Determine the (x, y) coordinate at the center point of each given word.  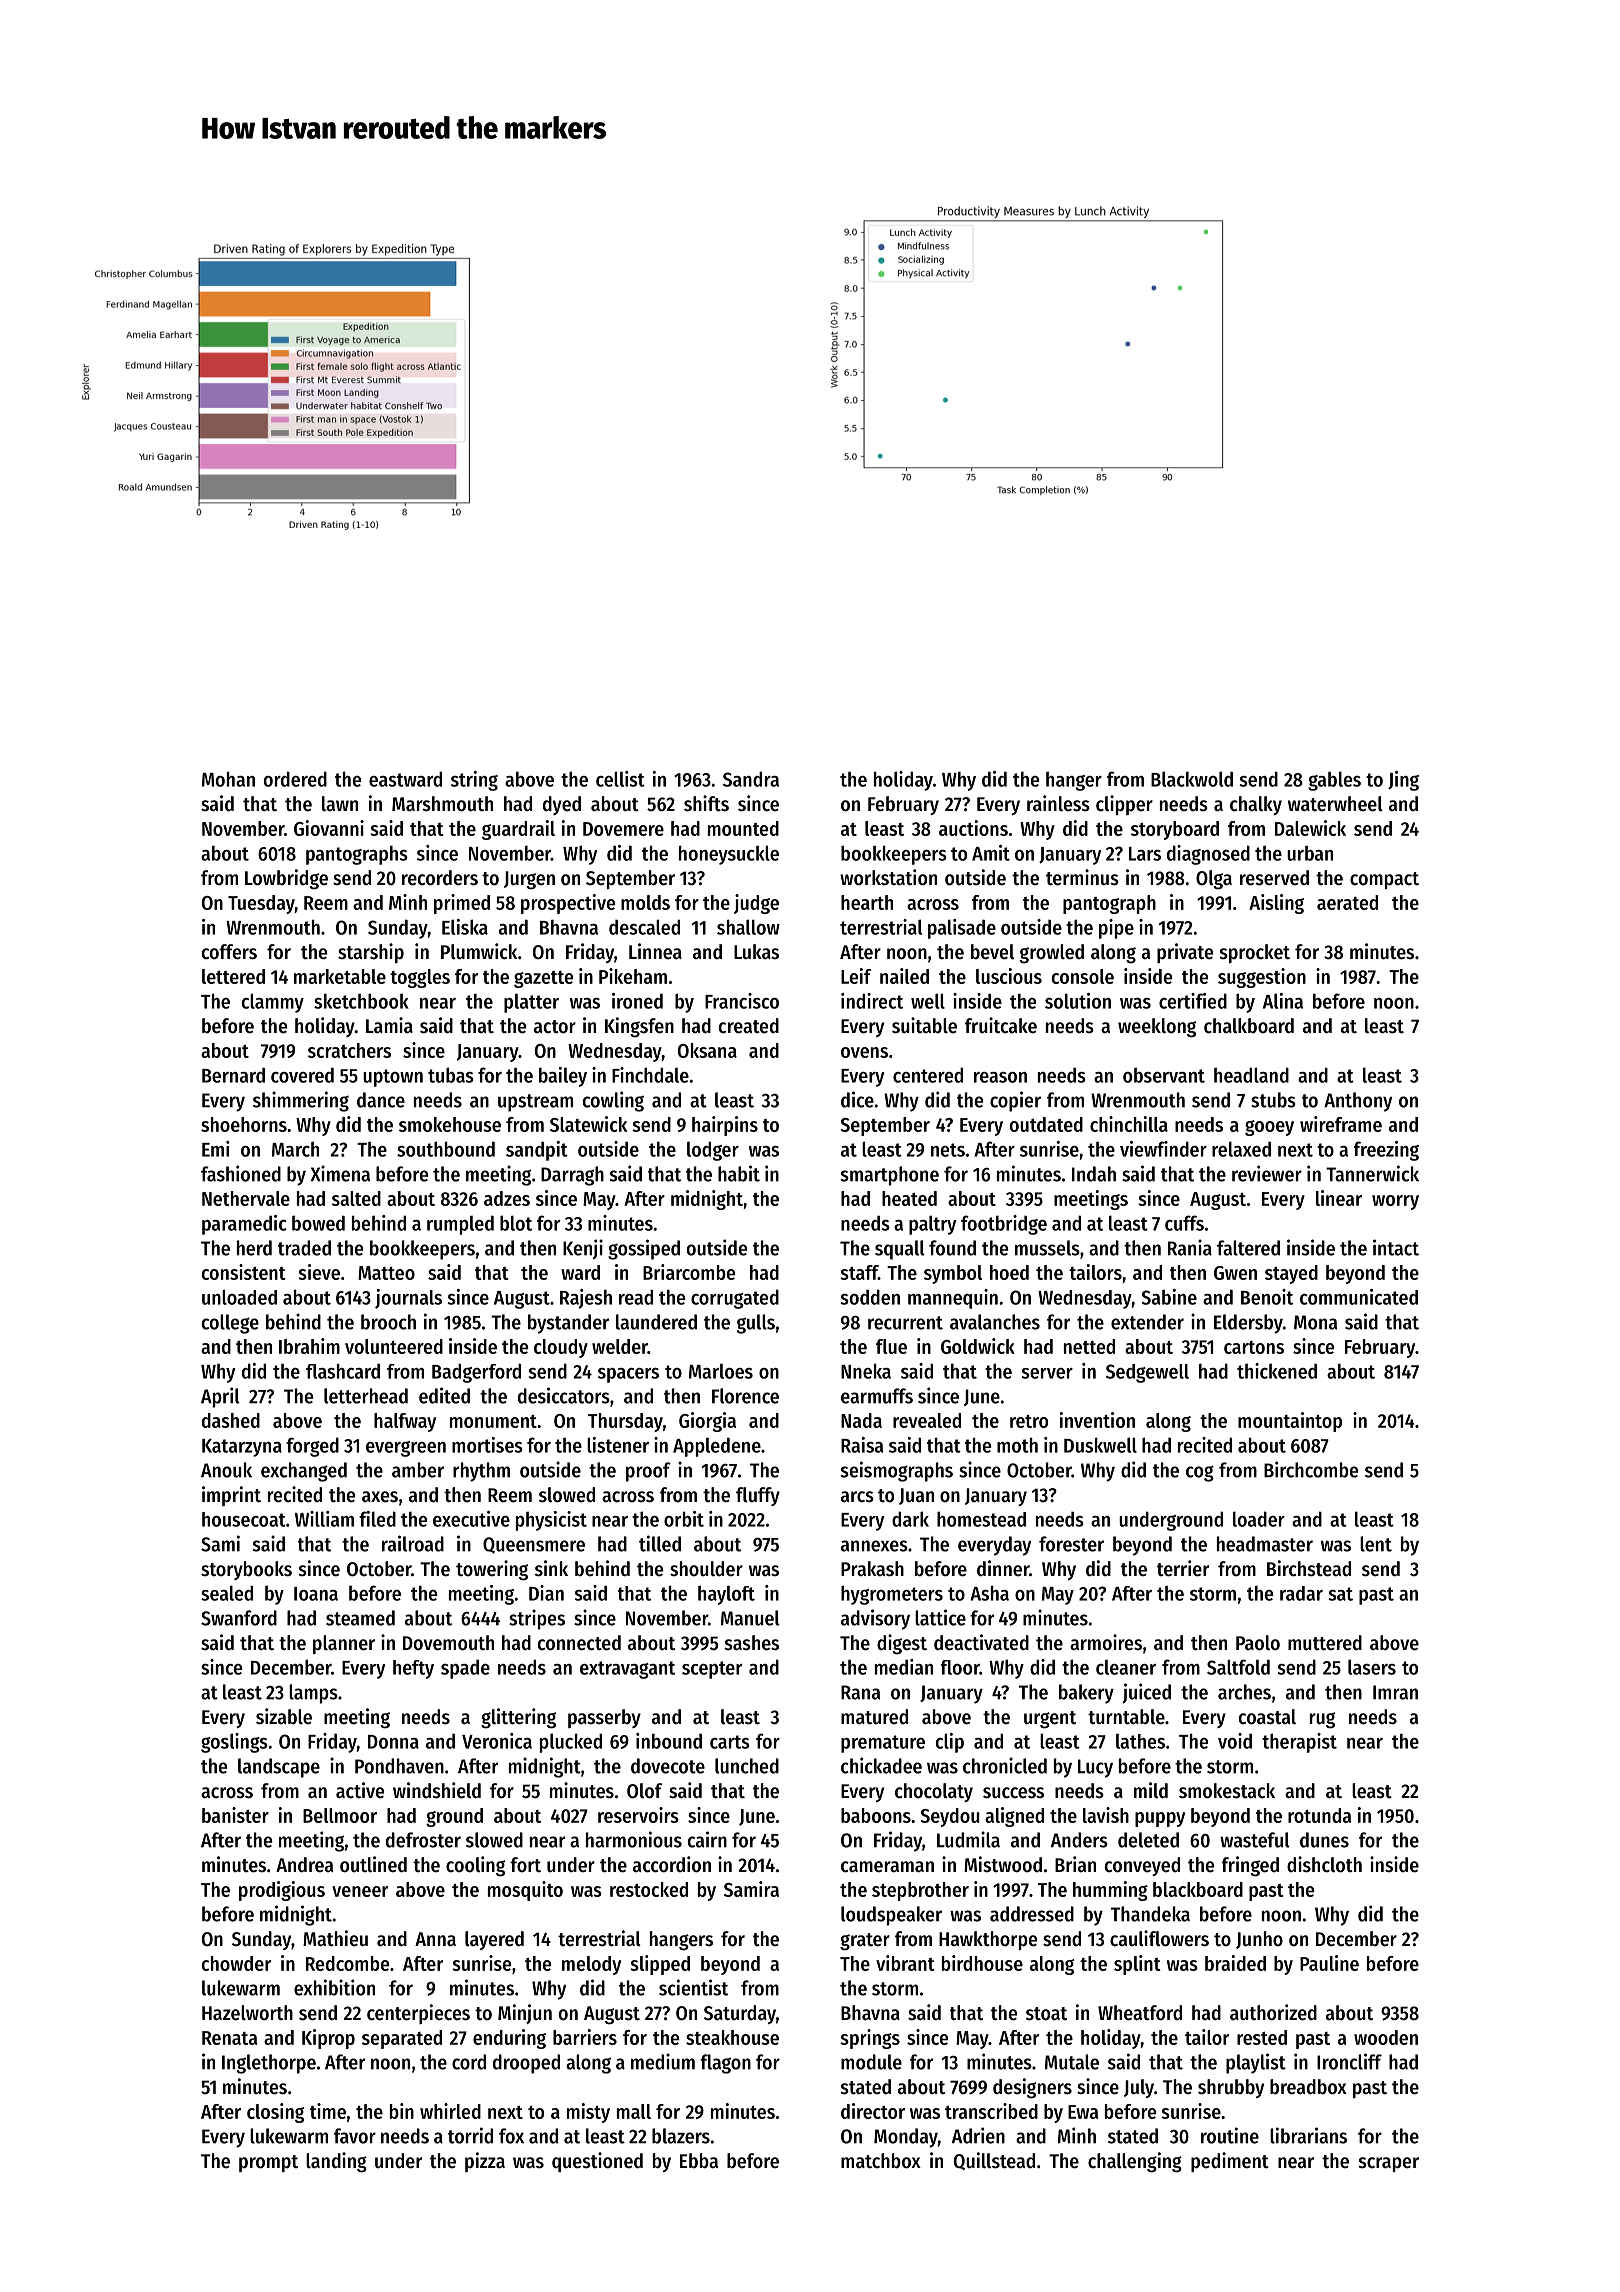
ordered (295, 779)
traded (304, 1248)
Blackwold (1192, 779)
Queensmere (534, 1545)
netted (1089, 1346)
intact (1396, 1247)
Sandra (751, 779)
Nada (861, 1420)
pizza (485, 2162)
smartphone (890, 1176)
